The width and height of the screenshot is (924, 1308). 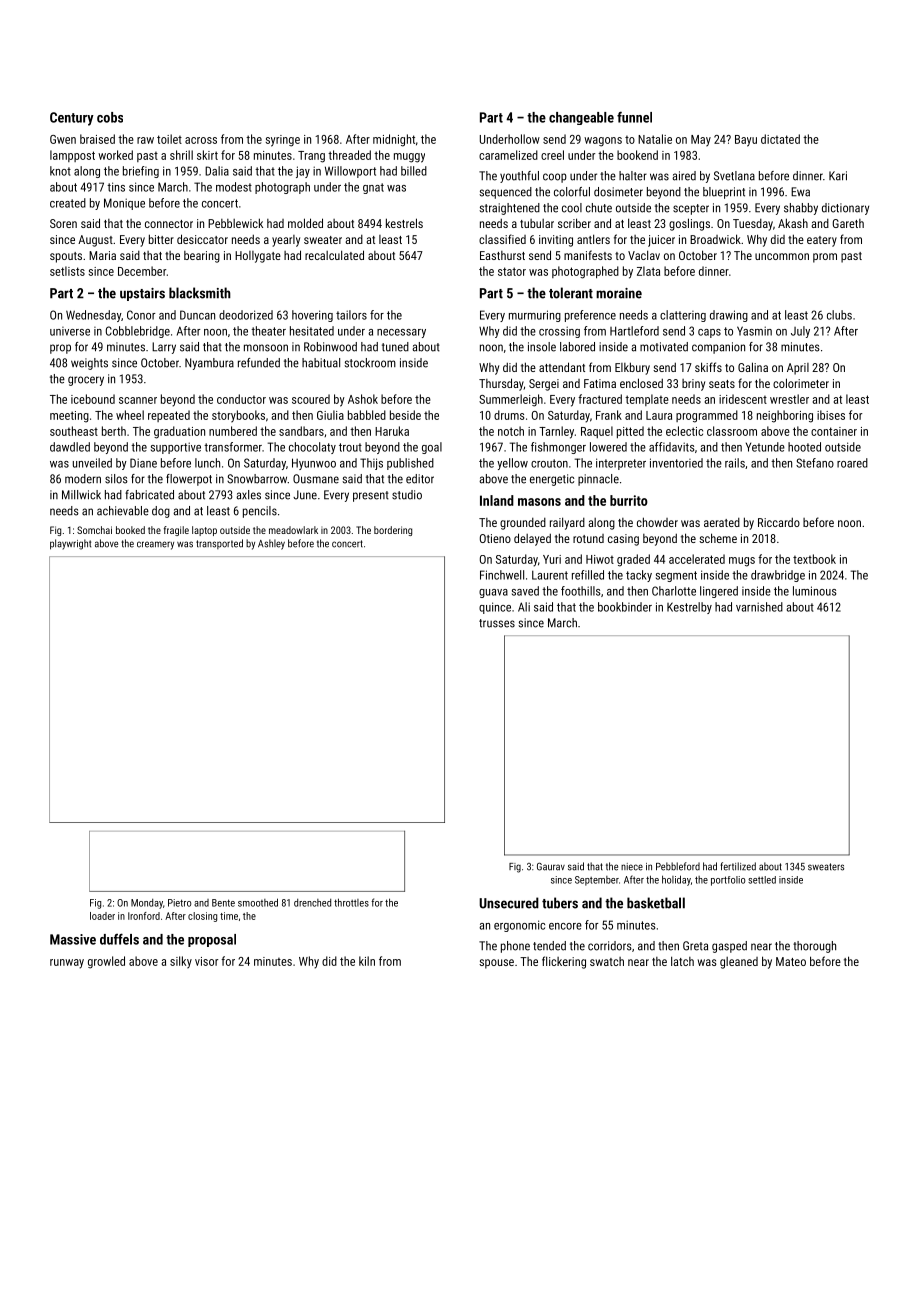 What do you see at coordinates (67, 271) in the screenshot?
I see `setlists` at bounding box center [67, 271].
